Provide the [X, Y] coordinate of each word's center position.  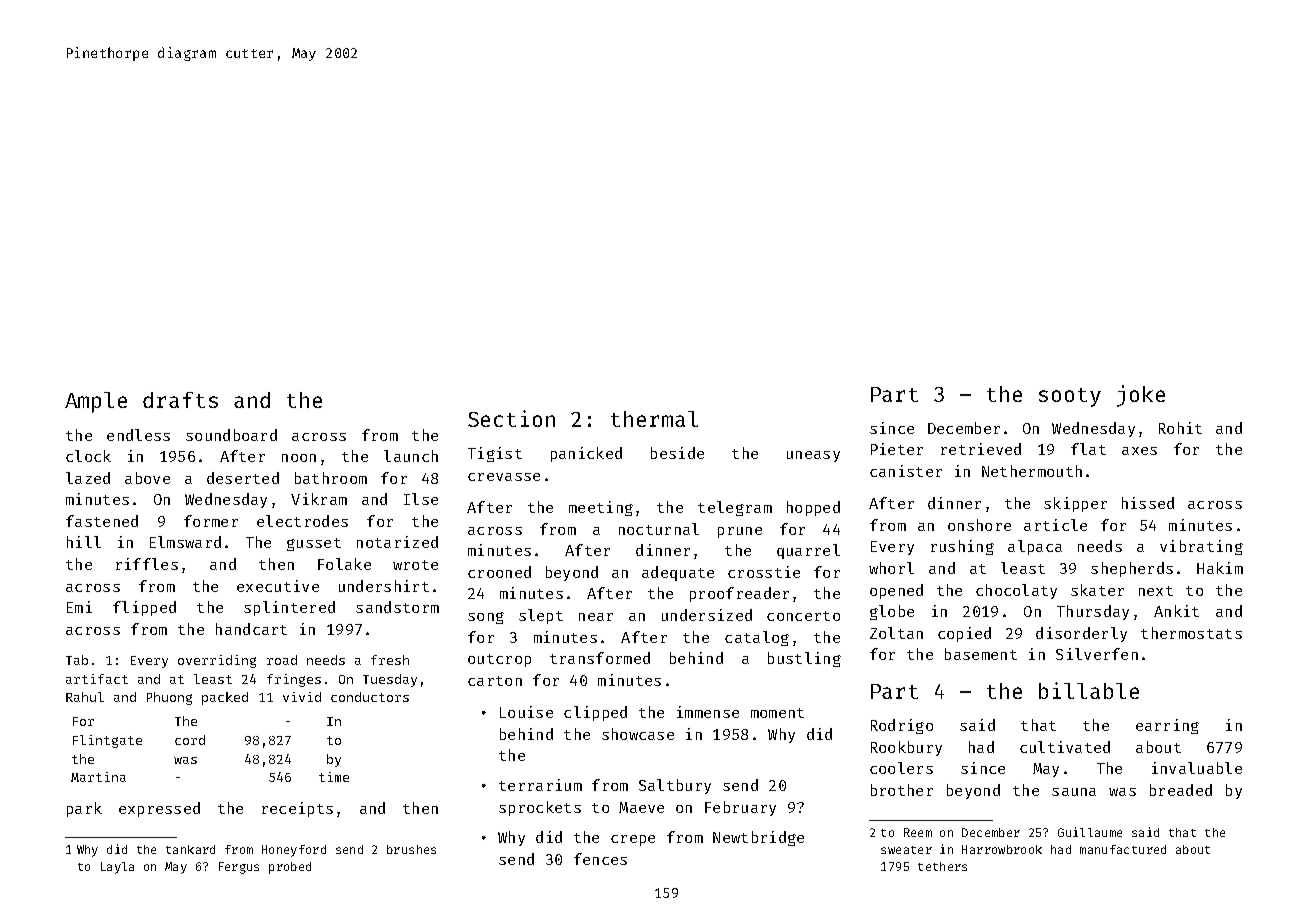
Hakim [1220, 568]
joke [1141, 396]
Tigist [495, 454]
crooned [499, 572]
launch [411, 456]
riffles [147, 564]
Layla [117, 868]
